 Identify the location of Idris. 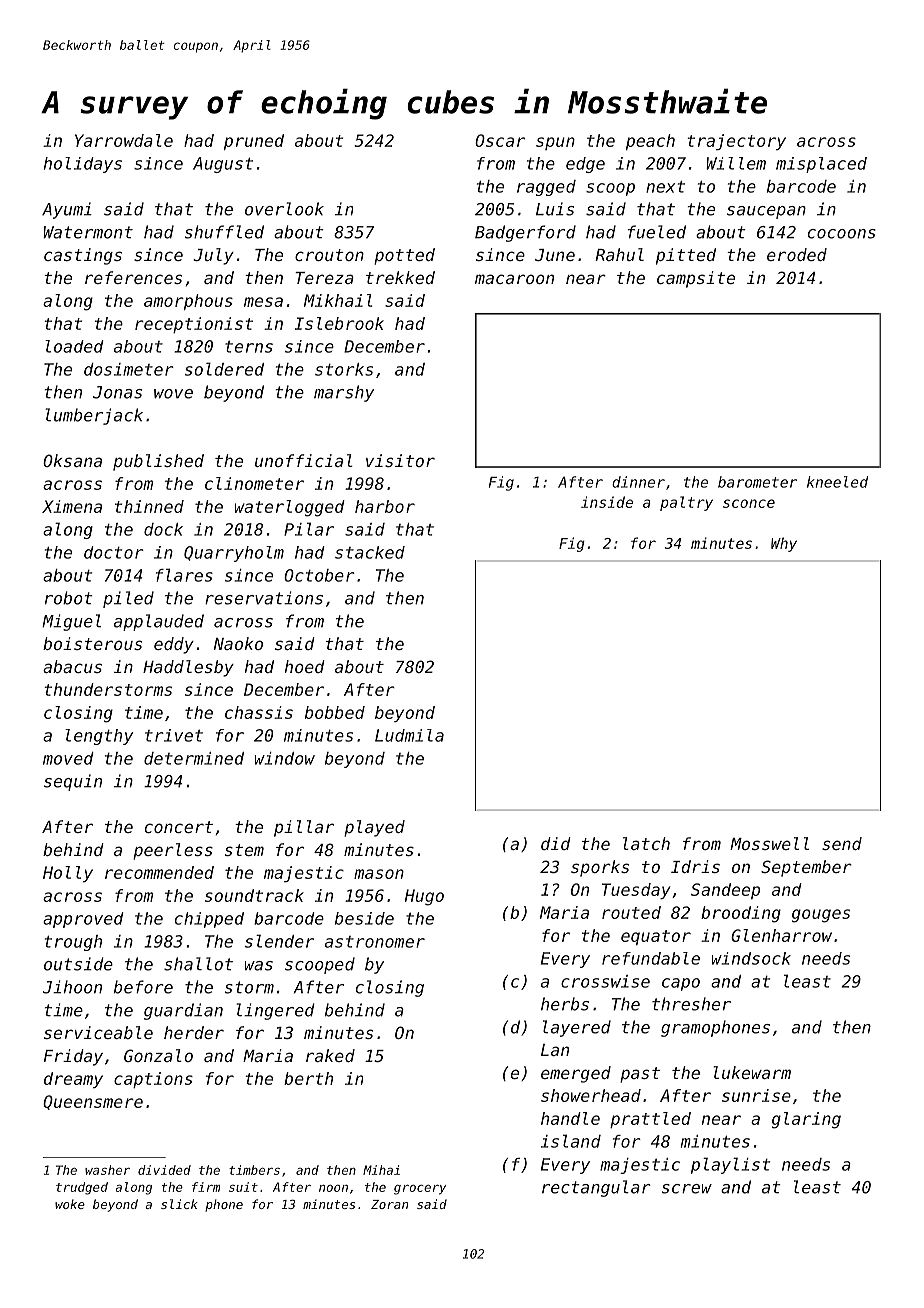
(695, 866).
